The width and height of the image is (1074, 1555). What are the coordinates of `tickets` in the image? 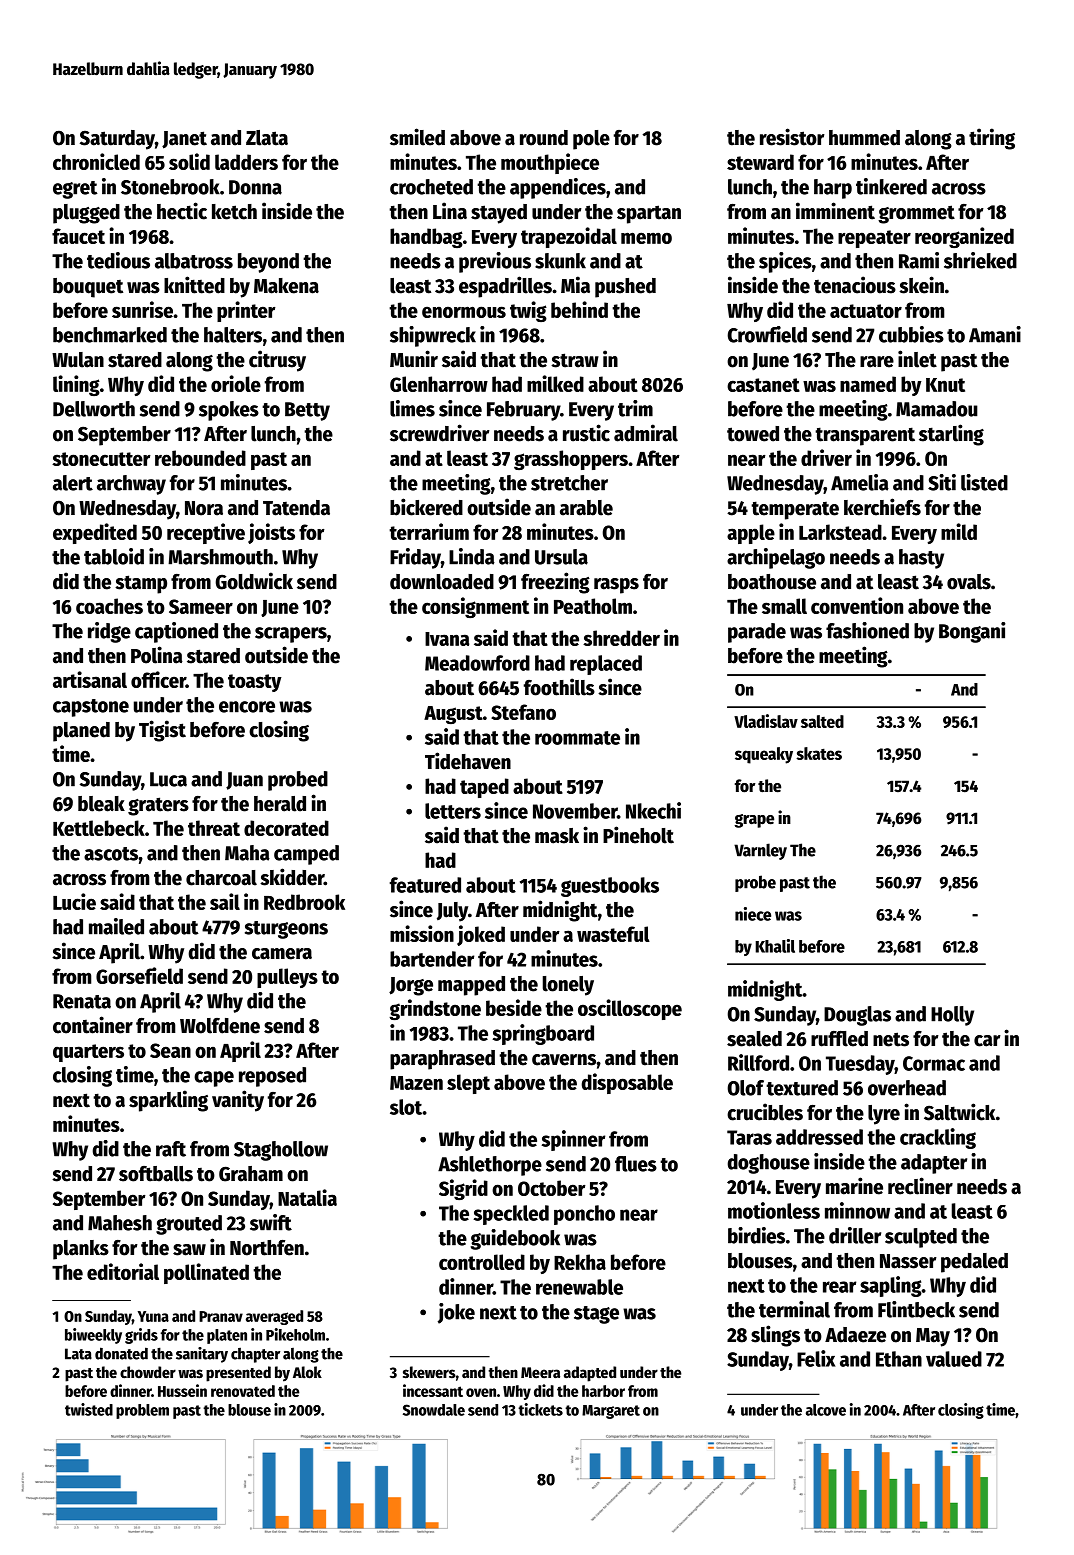 It's located at (540, 1409).
